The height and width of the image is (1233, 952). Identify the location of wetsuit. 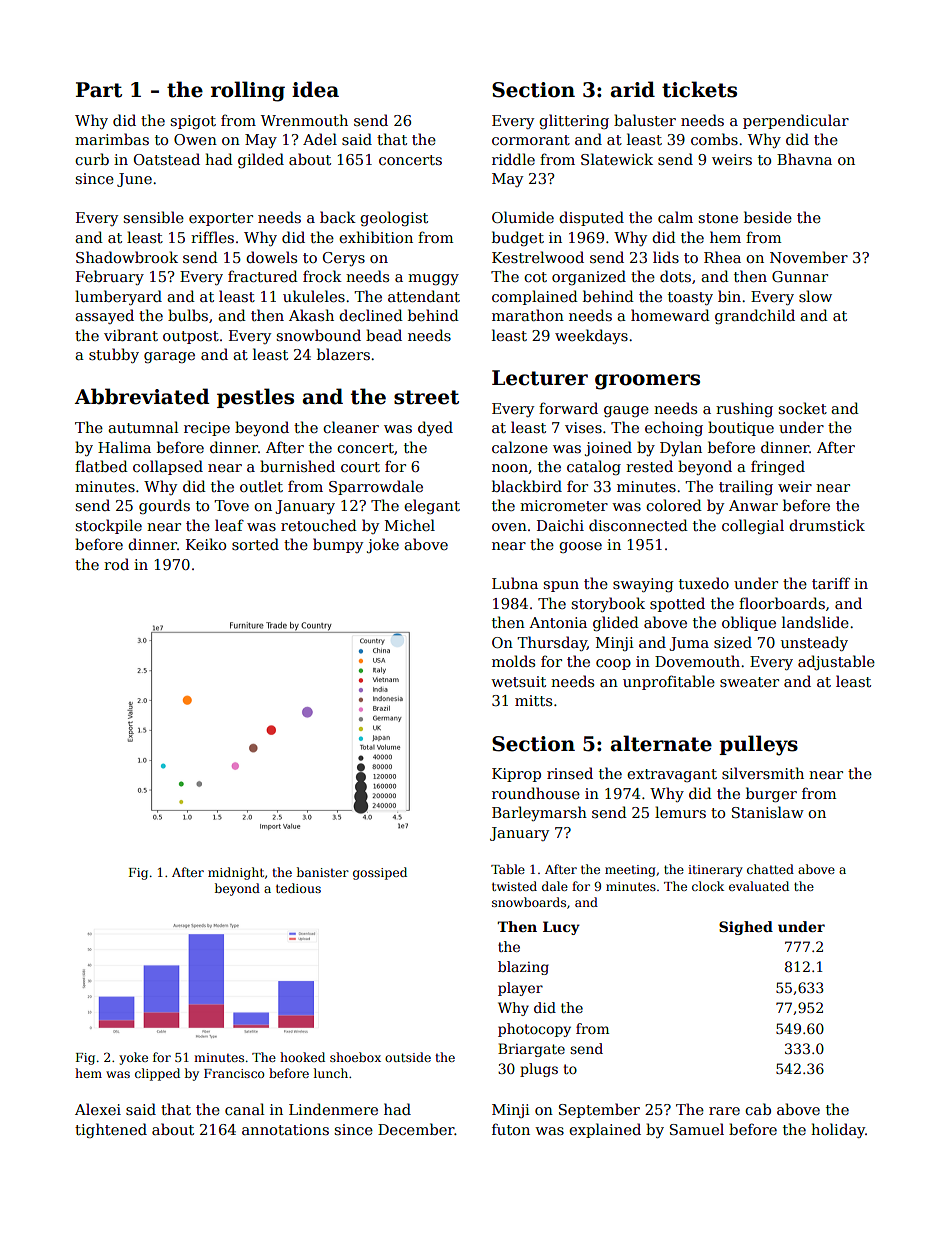
(518, 681).
